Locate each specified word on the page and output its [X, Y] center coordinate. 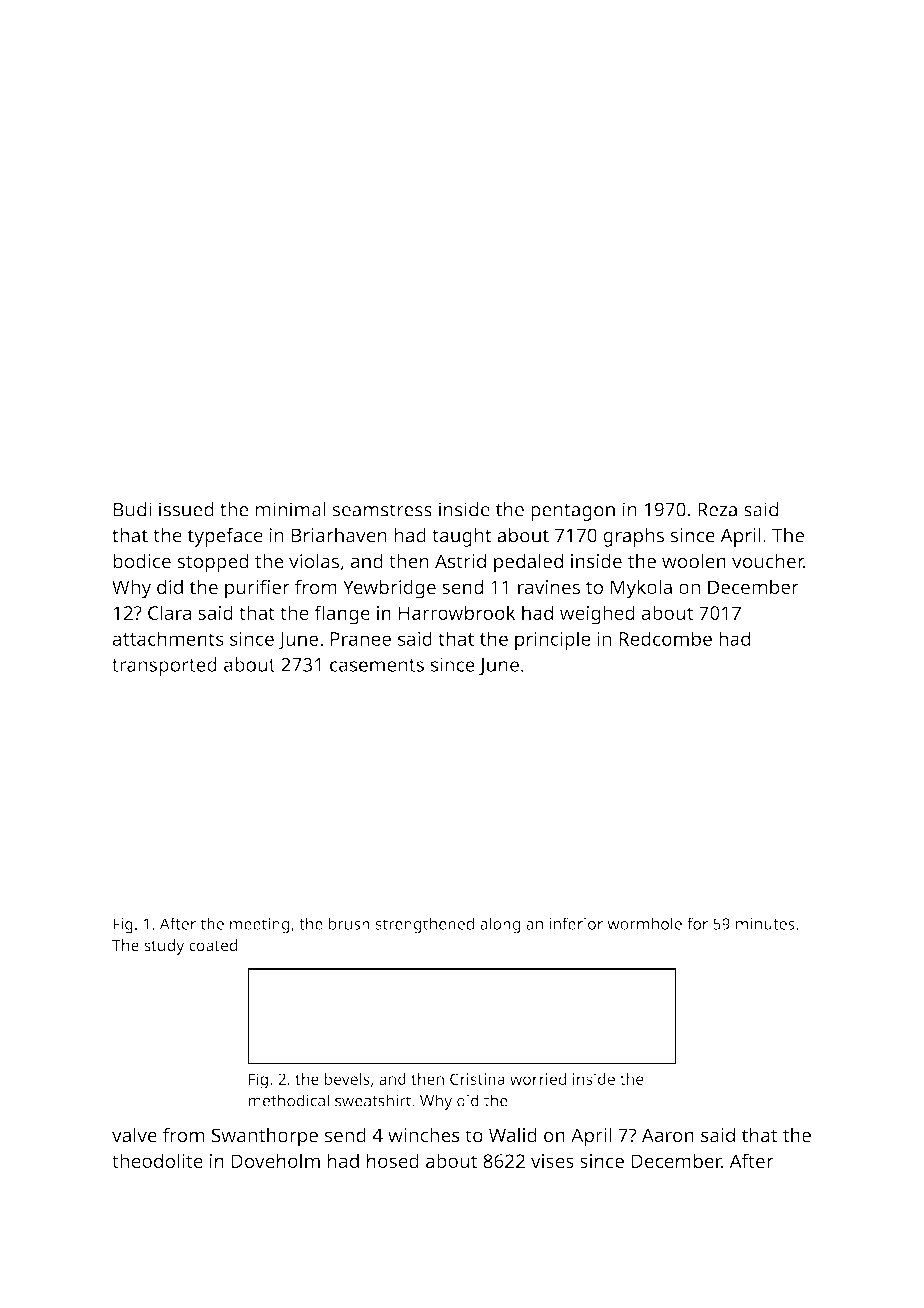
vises [552, 1161]
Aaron [668, 1135]
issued [186, 509]
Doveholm [276, 1160]
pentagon [573, 512]
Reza [717, 510]
